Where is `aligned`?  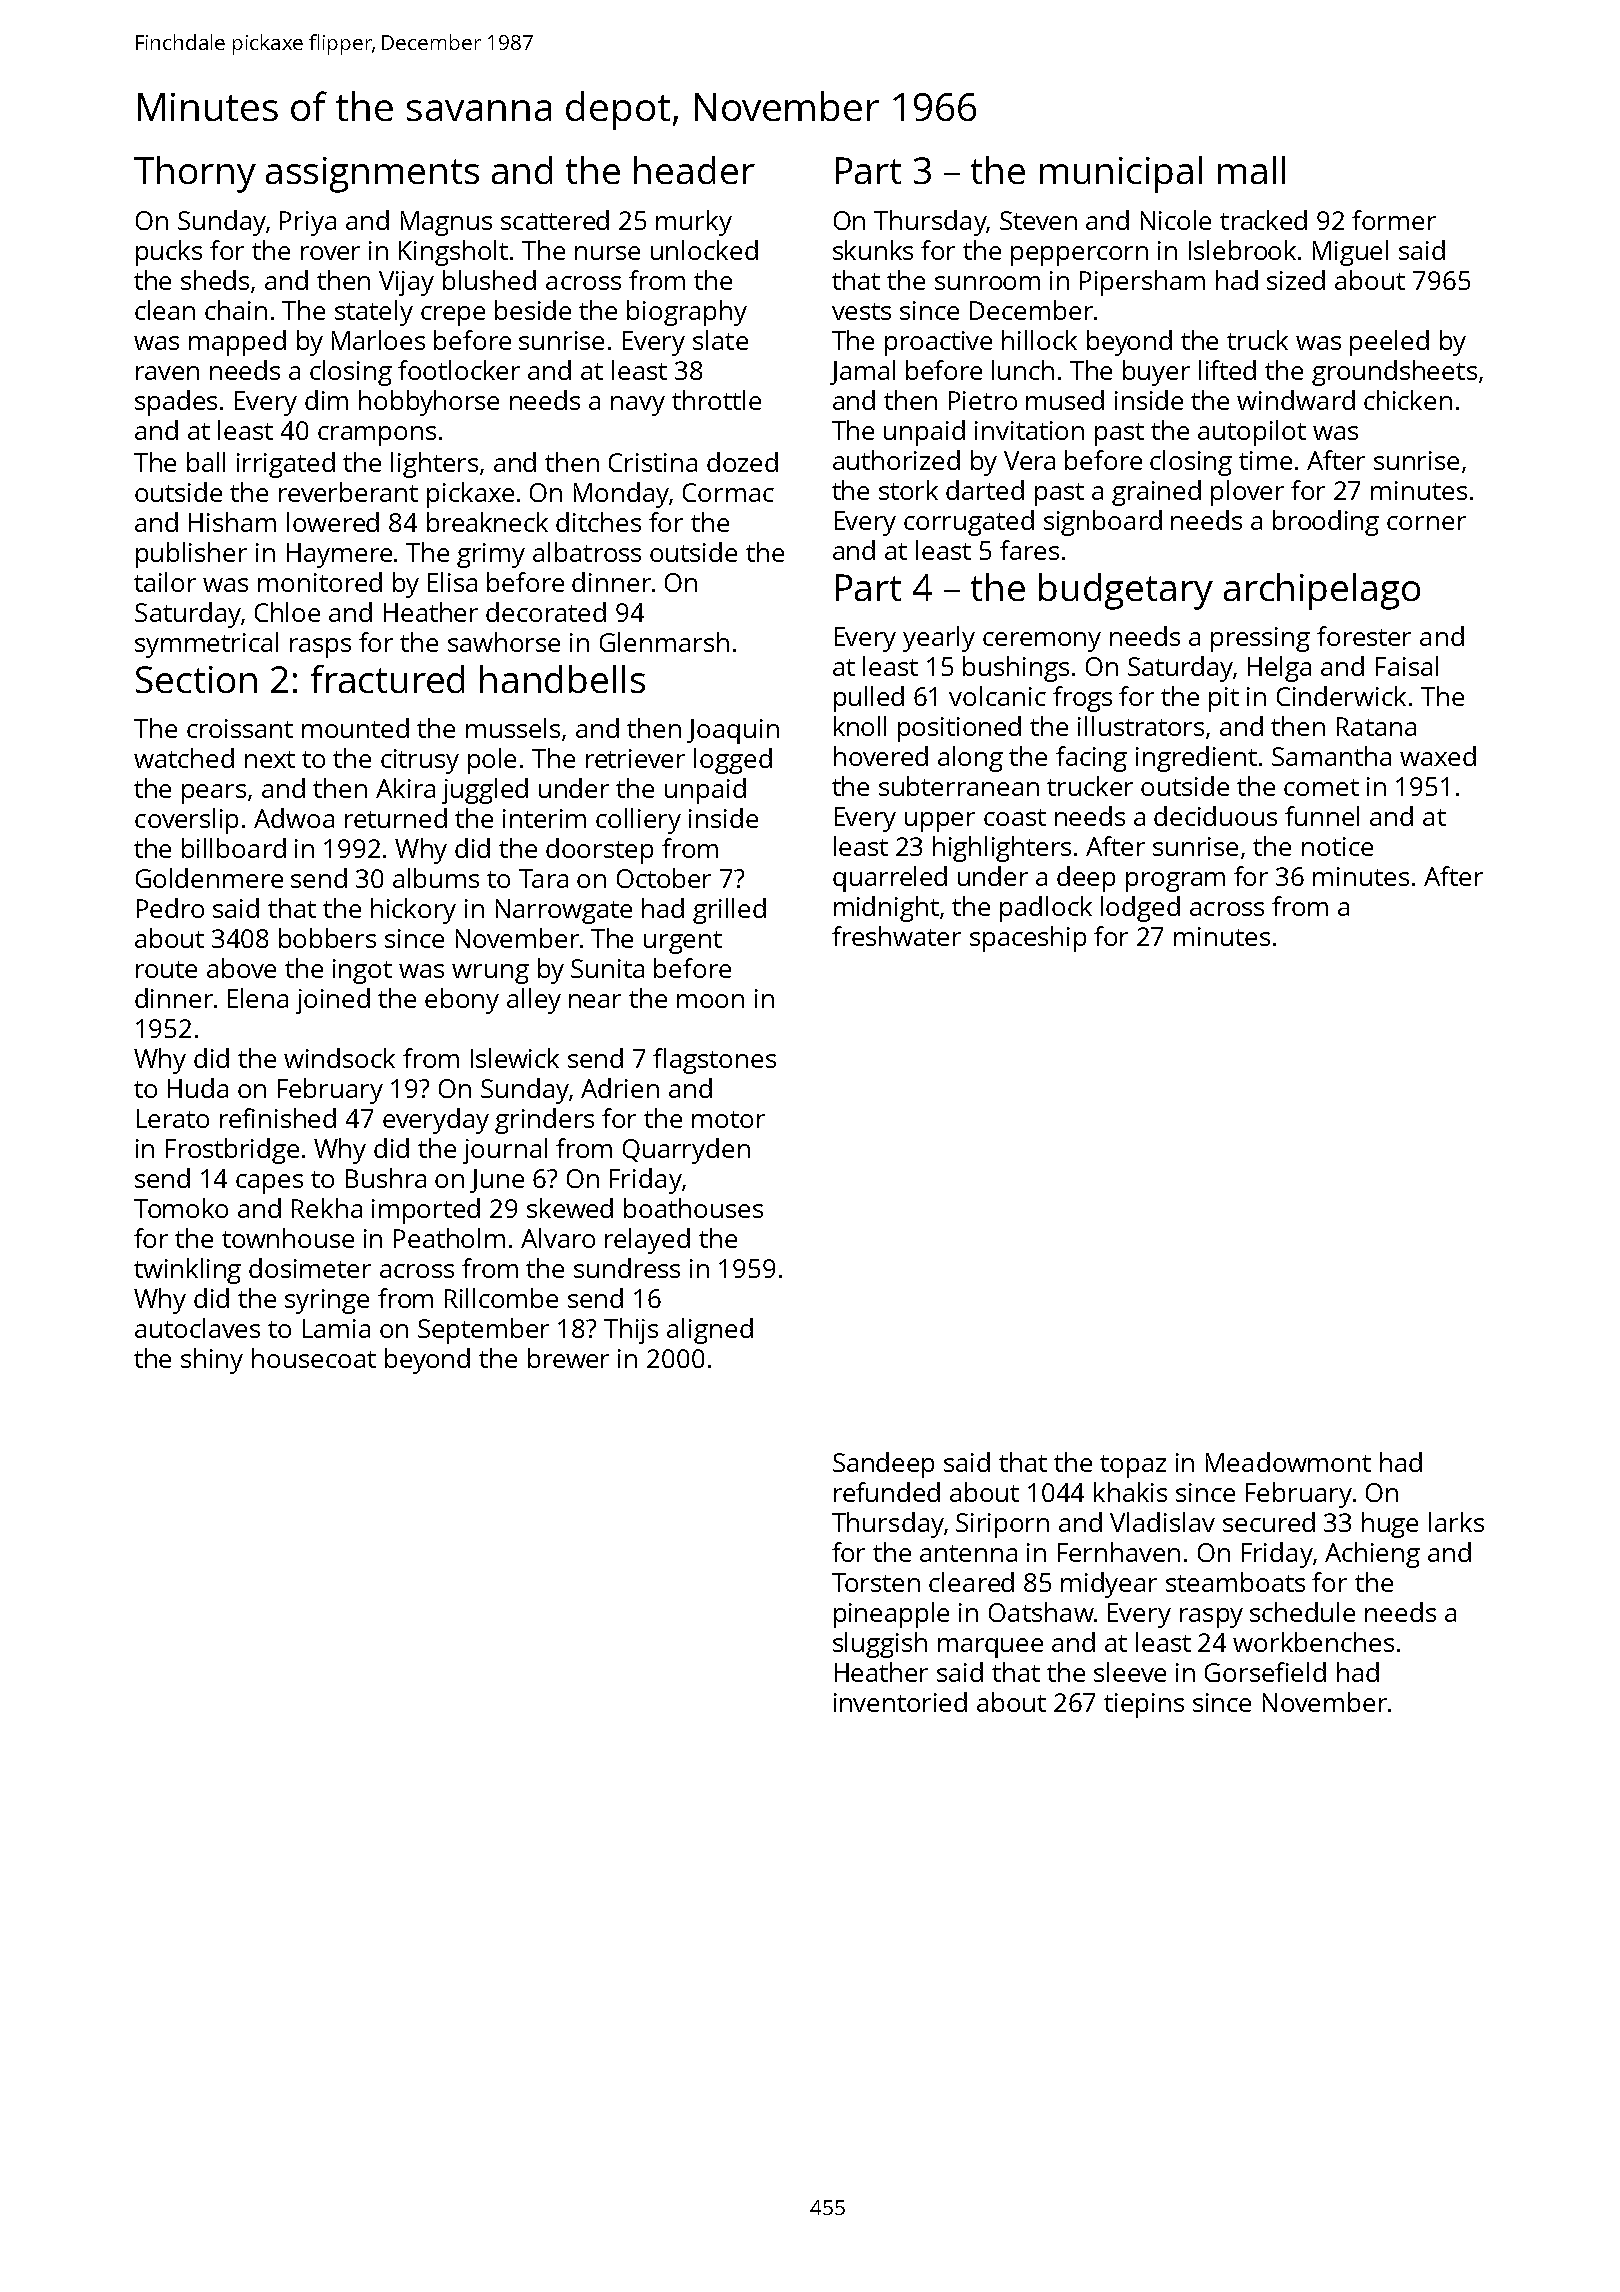
aligned is located at coordinates (710, 1331).
